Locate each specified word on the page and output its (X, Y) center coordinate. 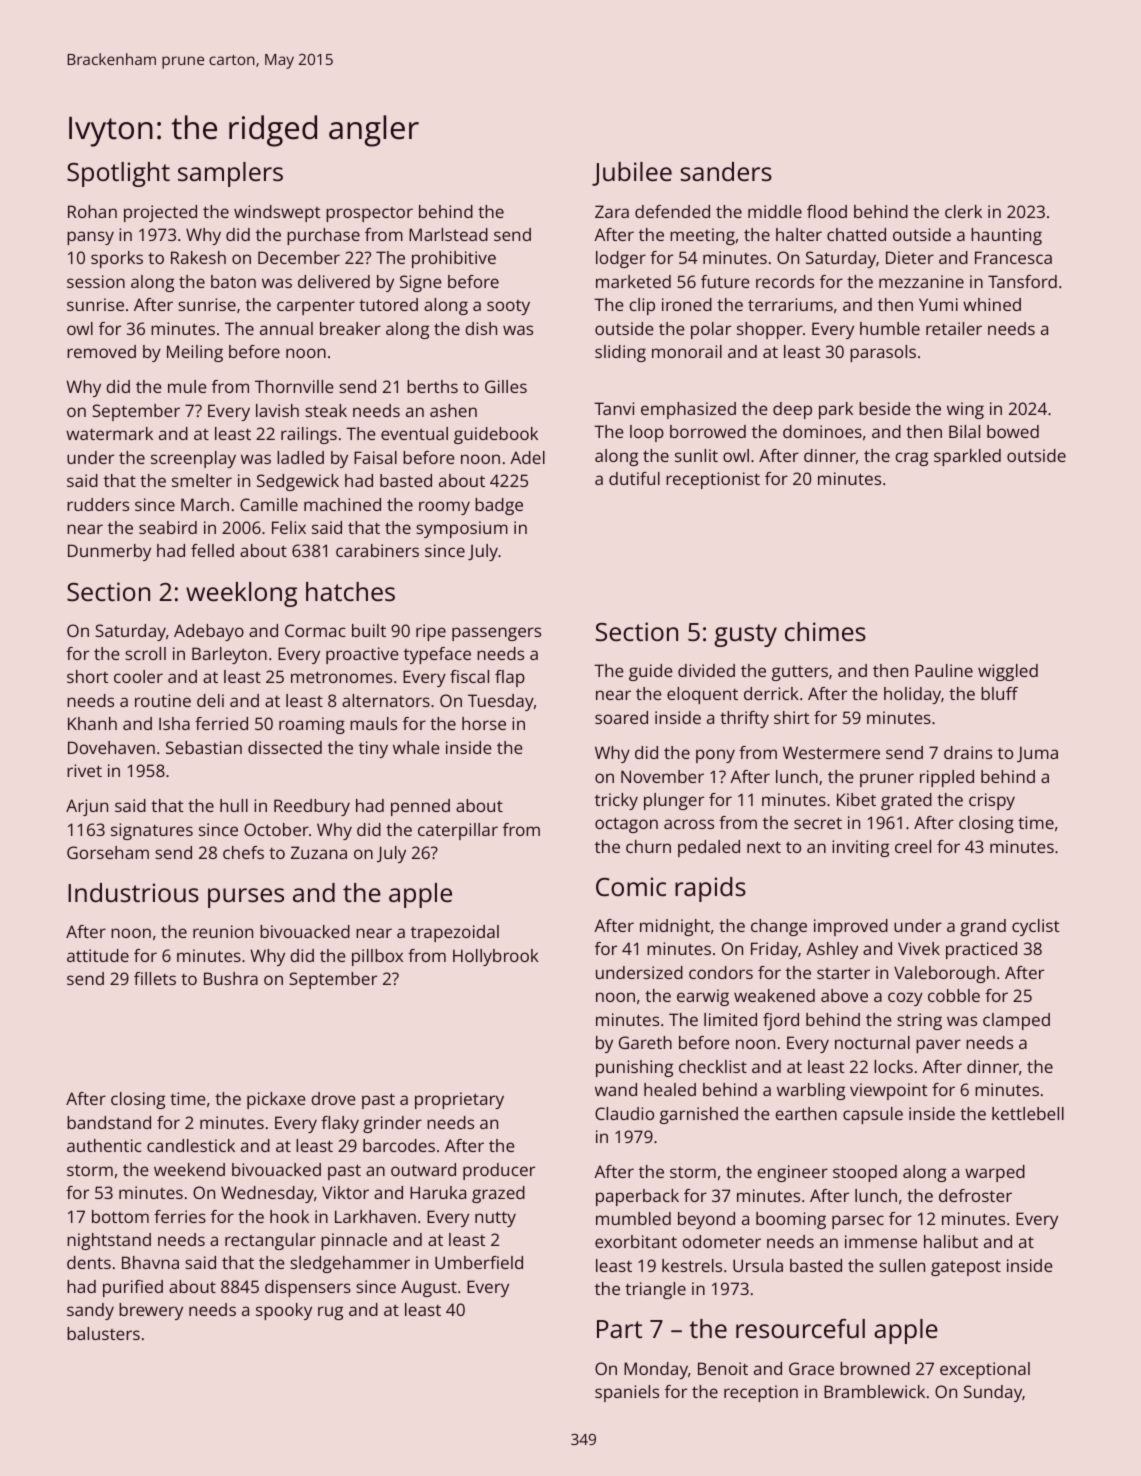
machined (342, 504)
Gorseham (108, 852)
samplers (230, 174)
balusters (103, 1333)
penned (420, 807)
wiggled (1008, 672)
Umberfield (479, 1262)
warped (995, 1173)
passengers (496, 634)
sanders (726, 171)
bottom (120, 1216)
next (764, 847)
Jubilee (632, 174)
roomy (444, 508)
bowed (1013, 431)
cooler (138, 676)
